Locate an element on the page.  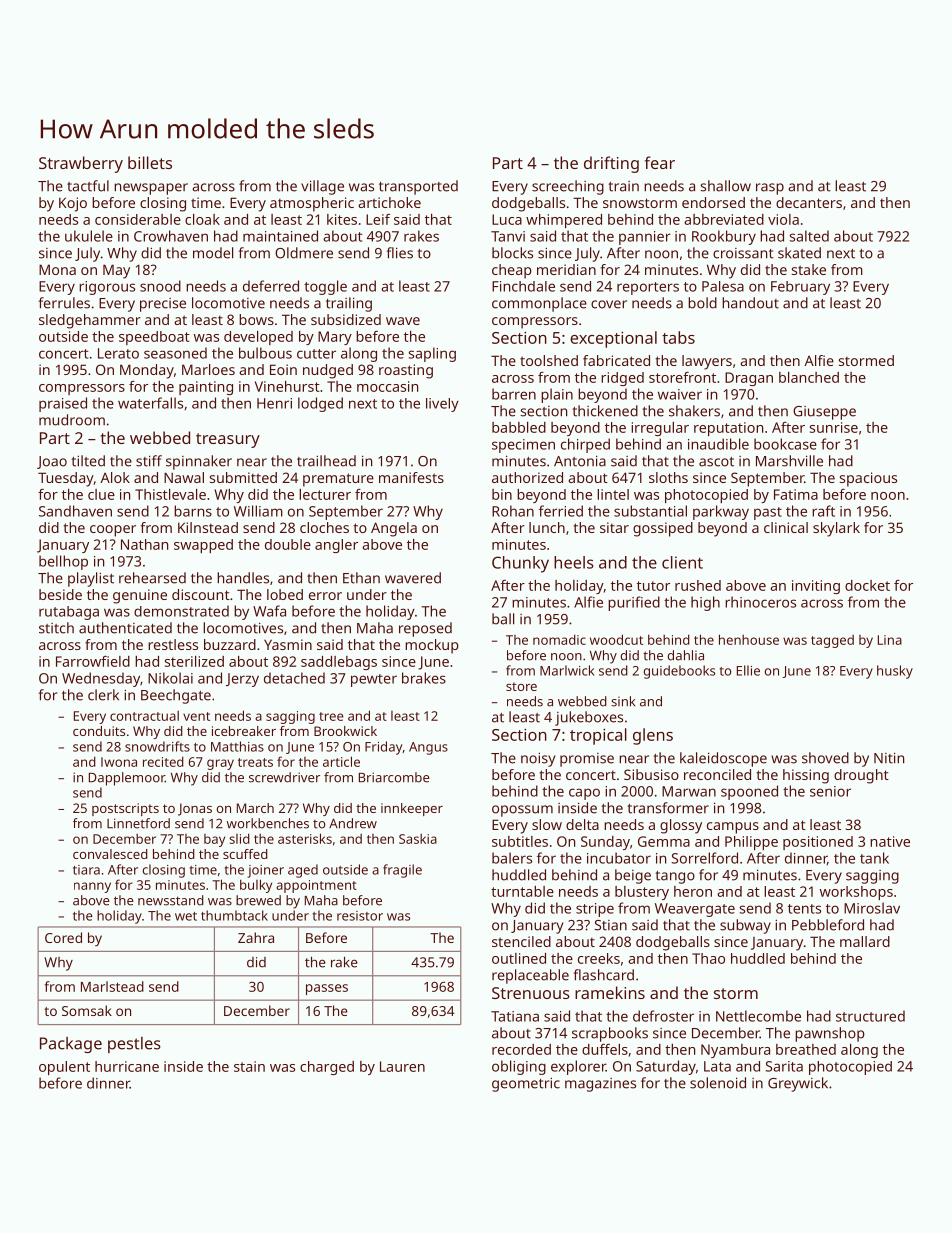
mudroom is located at coordinates (72, 420).
